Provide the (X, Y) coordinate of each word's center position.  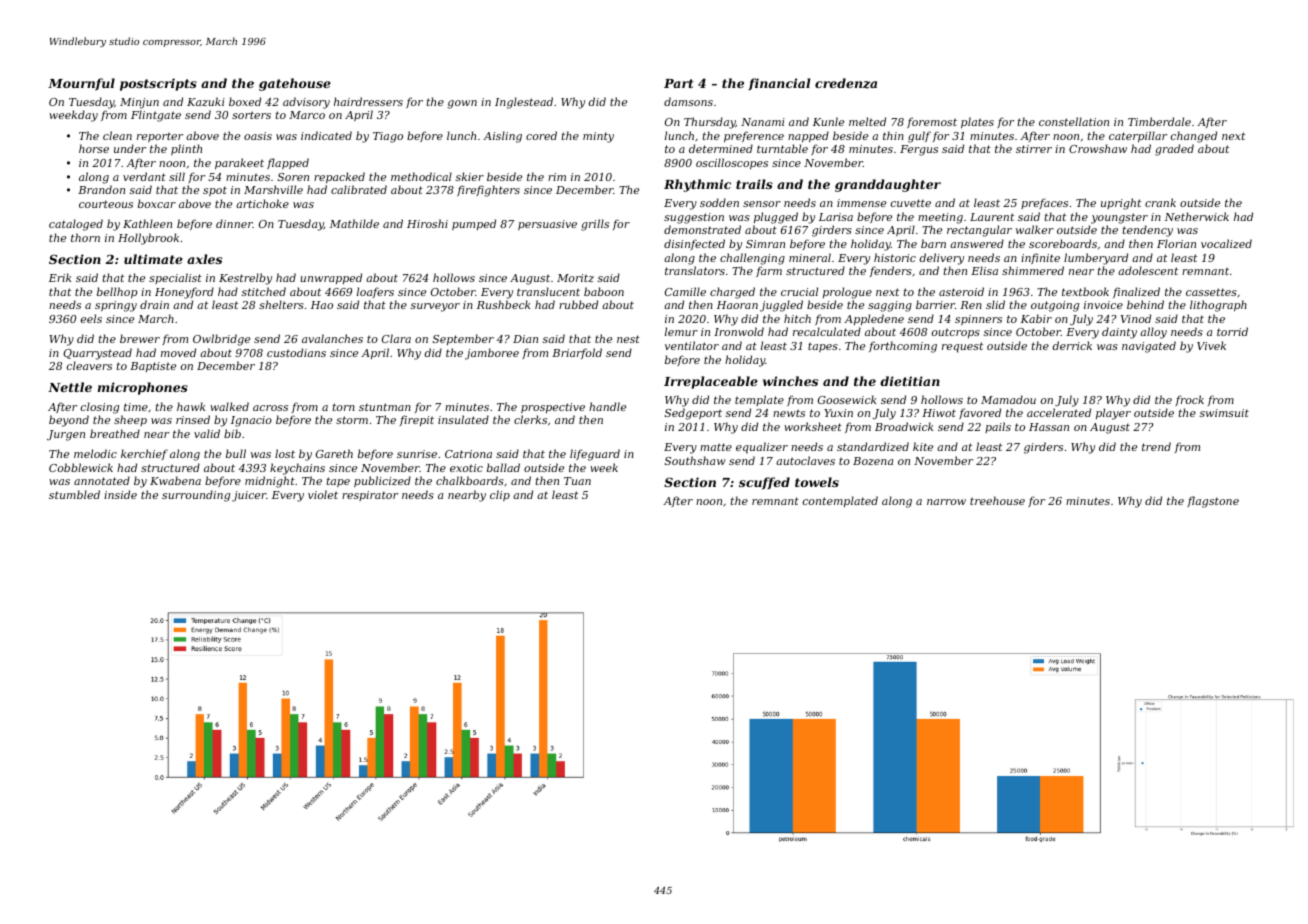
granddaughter (888, 185)
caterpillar (1138, 137)
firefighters (488, 191)
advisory (306, 103)
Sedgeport (693, 414)
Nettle (70, 387)
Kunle (828, 121)
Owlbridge (221, 340)
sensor (762, 204)
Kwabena (175, 480)
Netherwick (1197, 216)
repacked (339, 178)
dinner (234, 223)
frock (1189, 400)
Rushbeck (504, 304)
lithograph (1218, 306)
